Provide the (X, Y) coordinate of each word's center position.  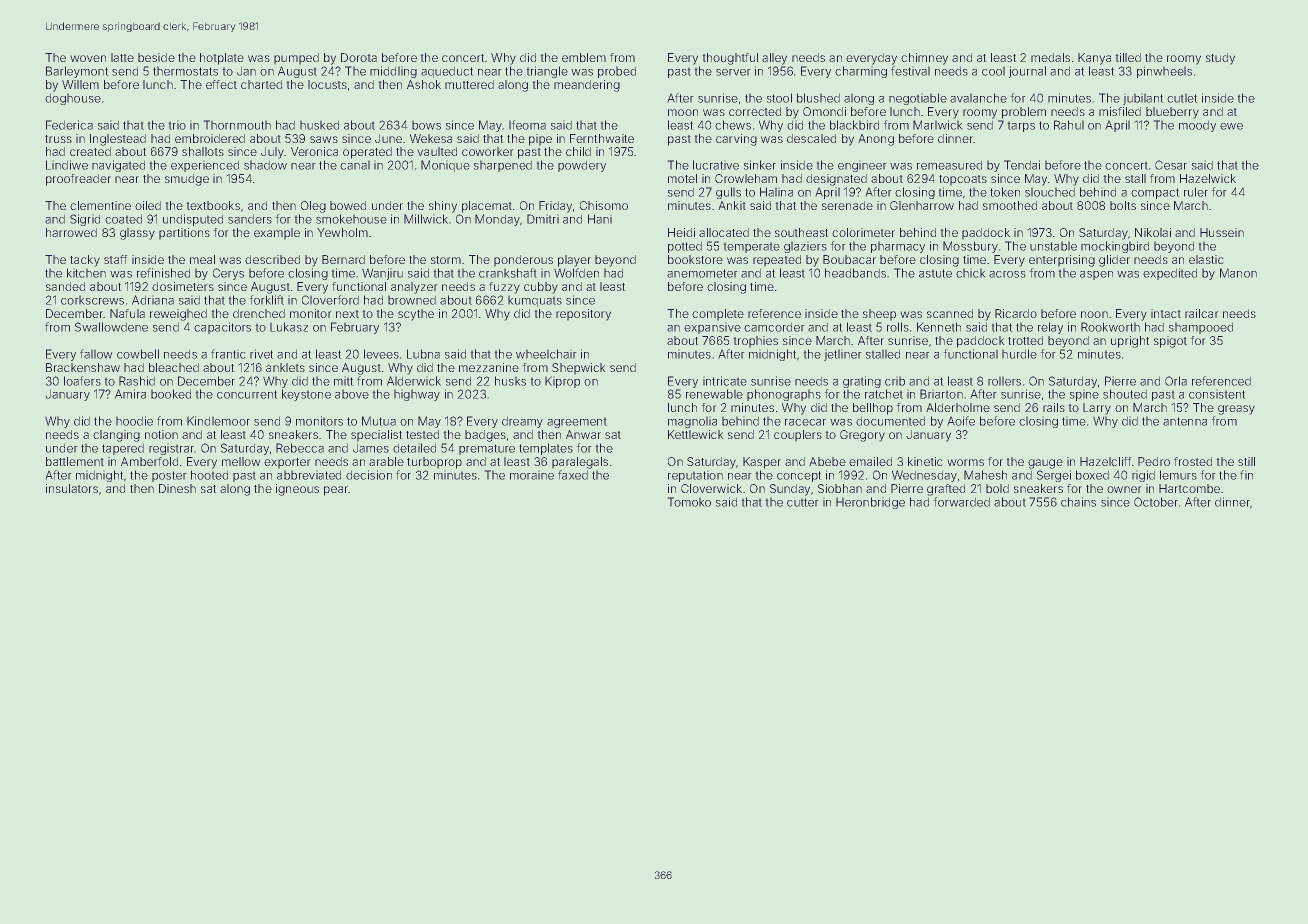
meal (202, 259)
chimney (924, 59)
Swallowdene (111, 327)
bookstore (695, 259)
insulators (72, 488)
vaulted (437, 151)
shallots (203, 151)
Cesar (1171, 165)
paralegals (580, 463)
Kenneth (939, 327)
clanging (116, 436)
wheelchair (546, 354)
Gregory (862, 436)
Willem (80, 84)
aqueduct (447, 72)
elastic (1206, 259)
